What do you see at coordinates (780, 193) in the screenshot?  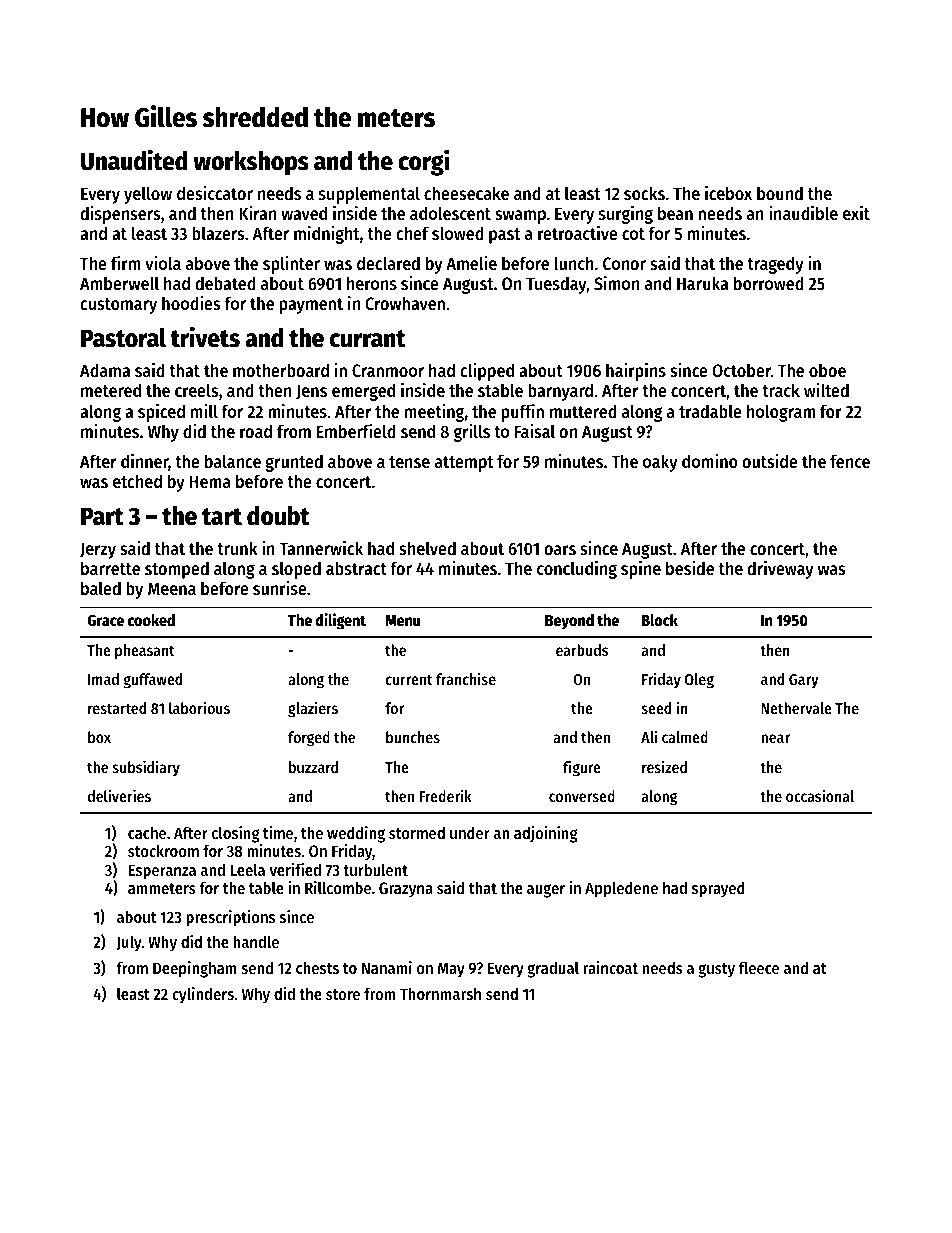 I see `bound` at bounding box center [780, 193].
